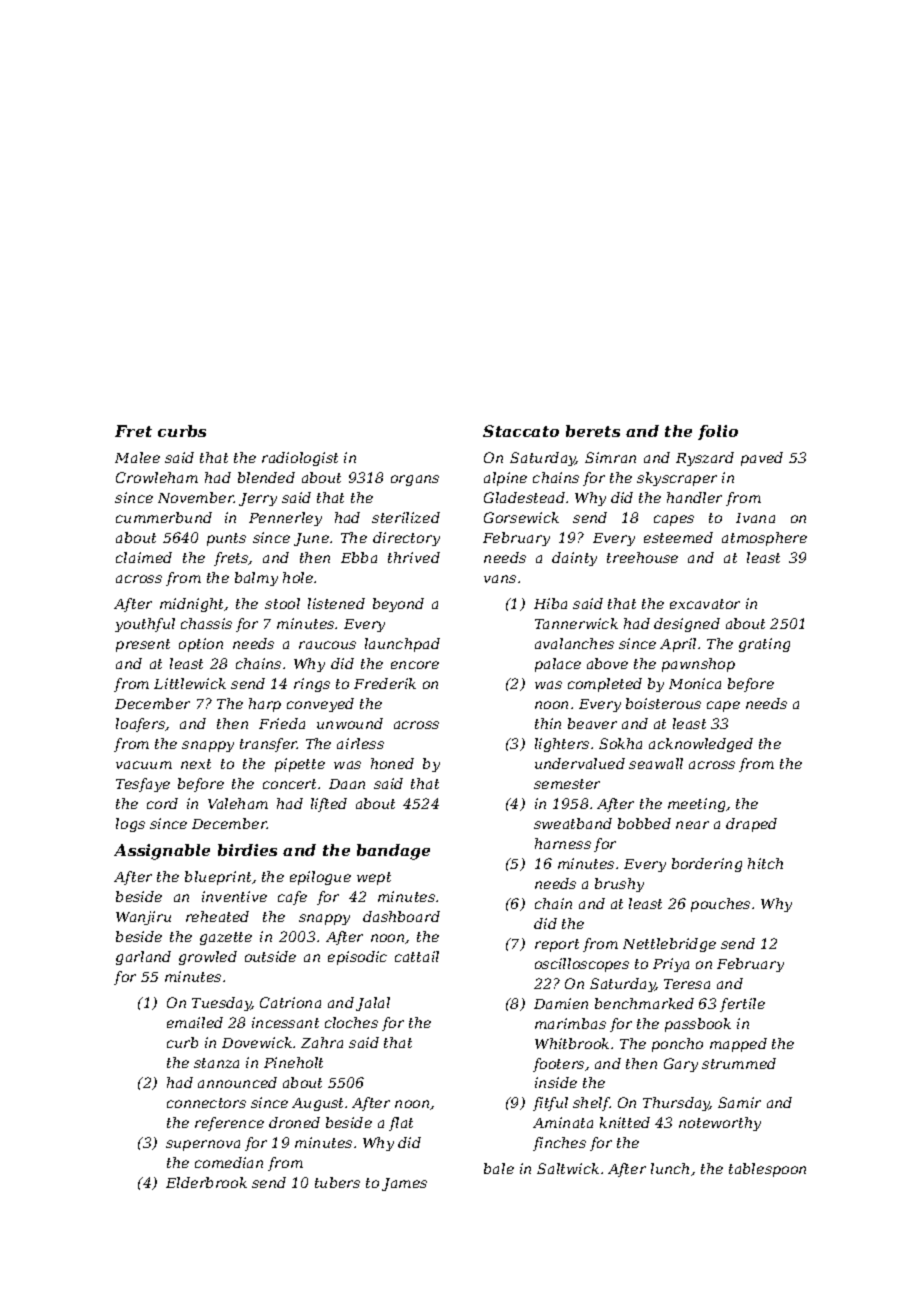  I want to click on Malee, so click(137, 457).
